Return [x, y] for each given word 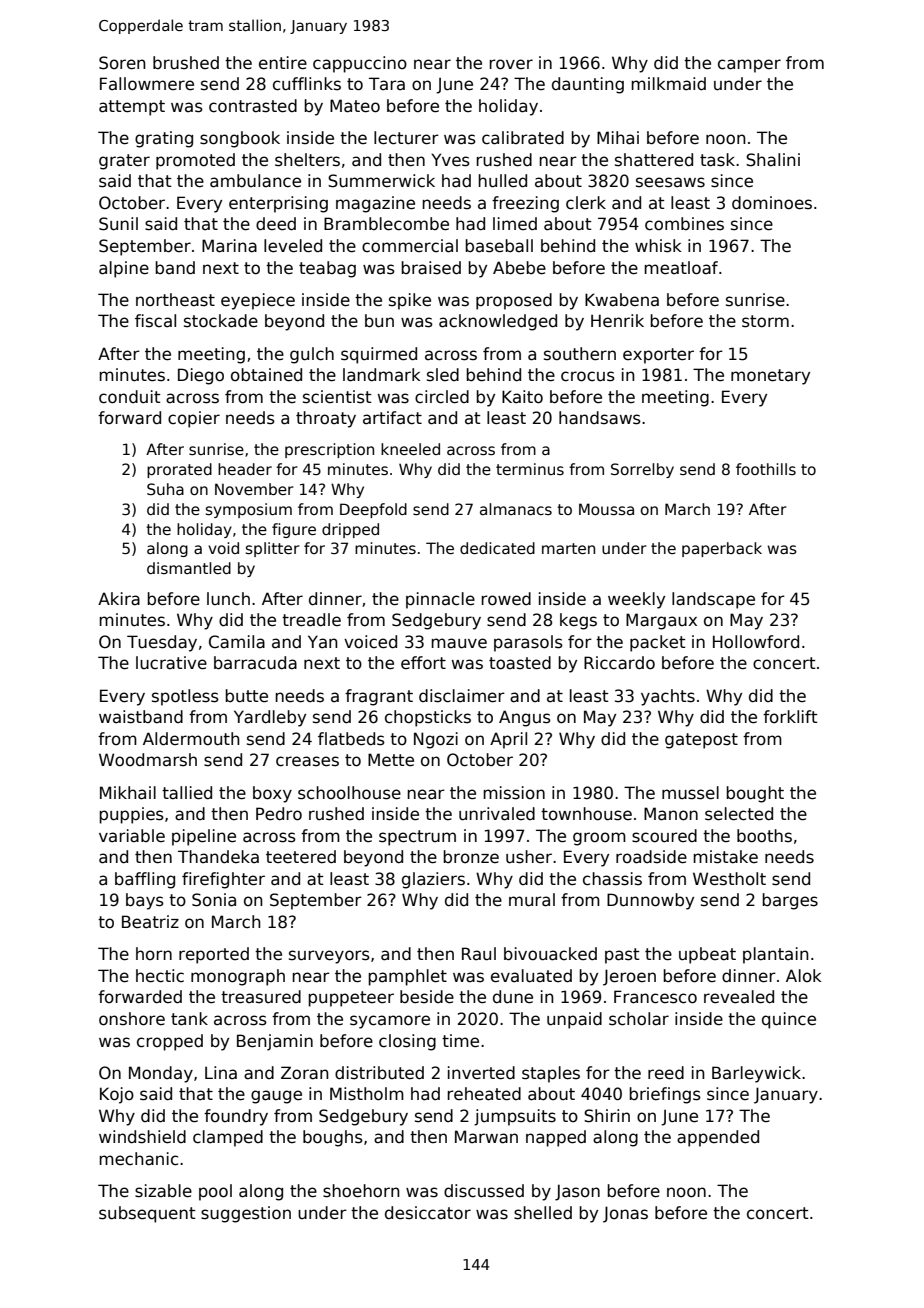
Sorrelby [642, 470]
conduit [129, 397]
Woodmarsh [148, 760]
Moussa [606, 509]
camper [749, 66]
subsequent [147, 1214]
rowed [506, 599]
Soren [122, 63]
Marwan [486, 1137]
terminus [530, 469]
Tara [387, 84]
